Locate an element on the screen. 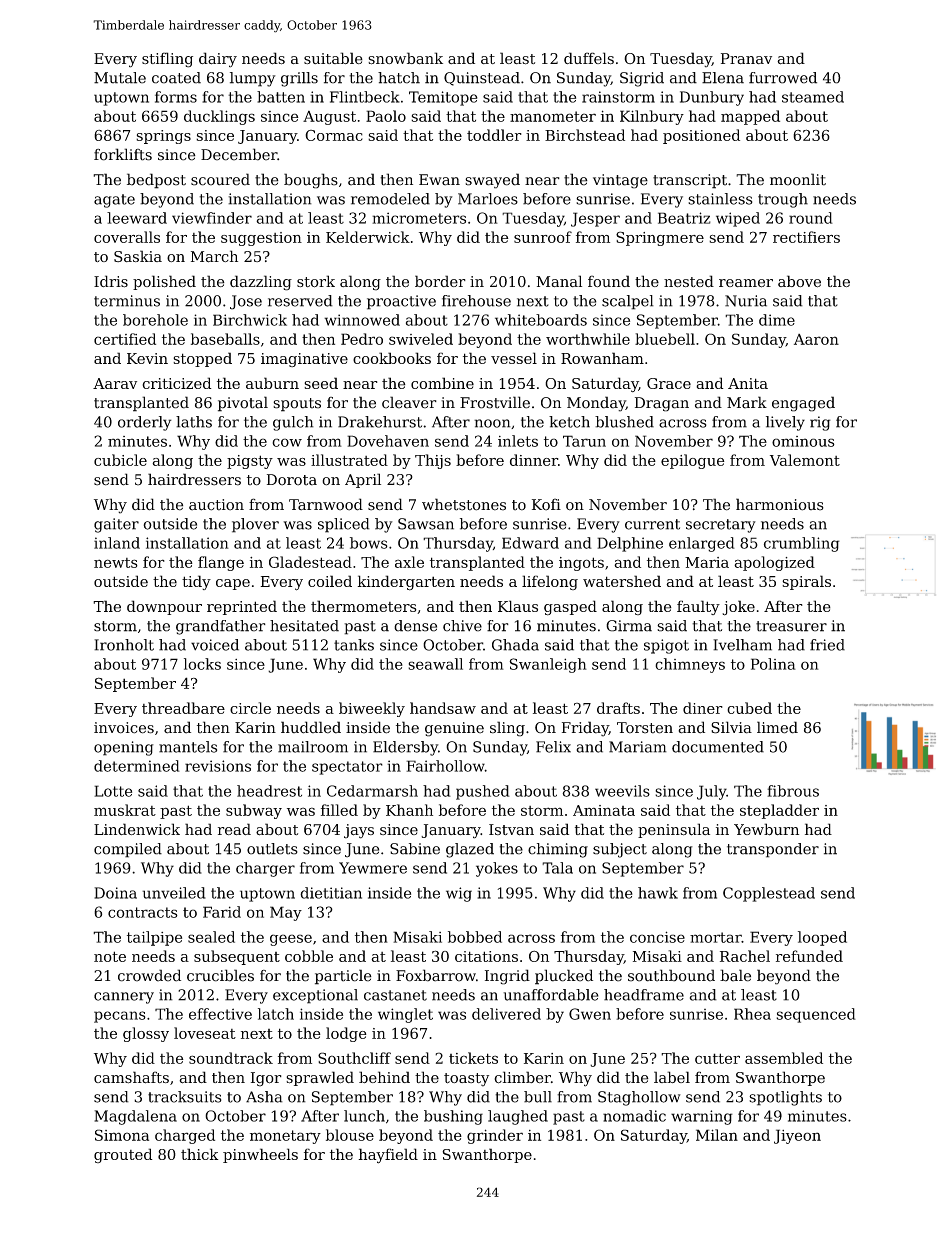 This screenshot has width=952, height=1233. bedpost is located at coordinates (156, 181).
